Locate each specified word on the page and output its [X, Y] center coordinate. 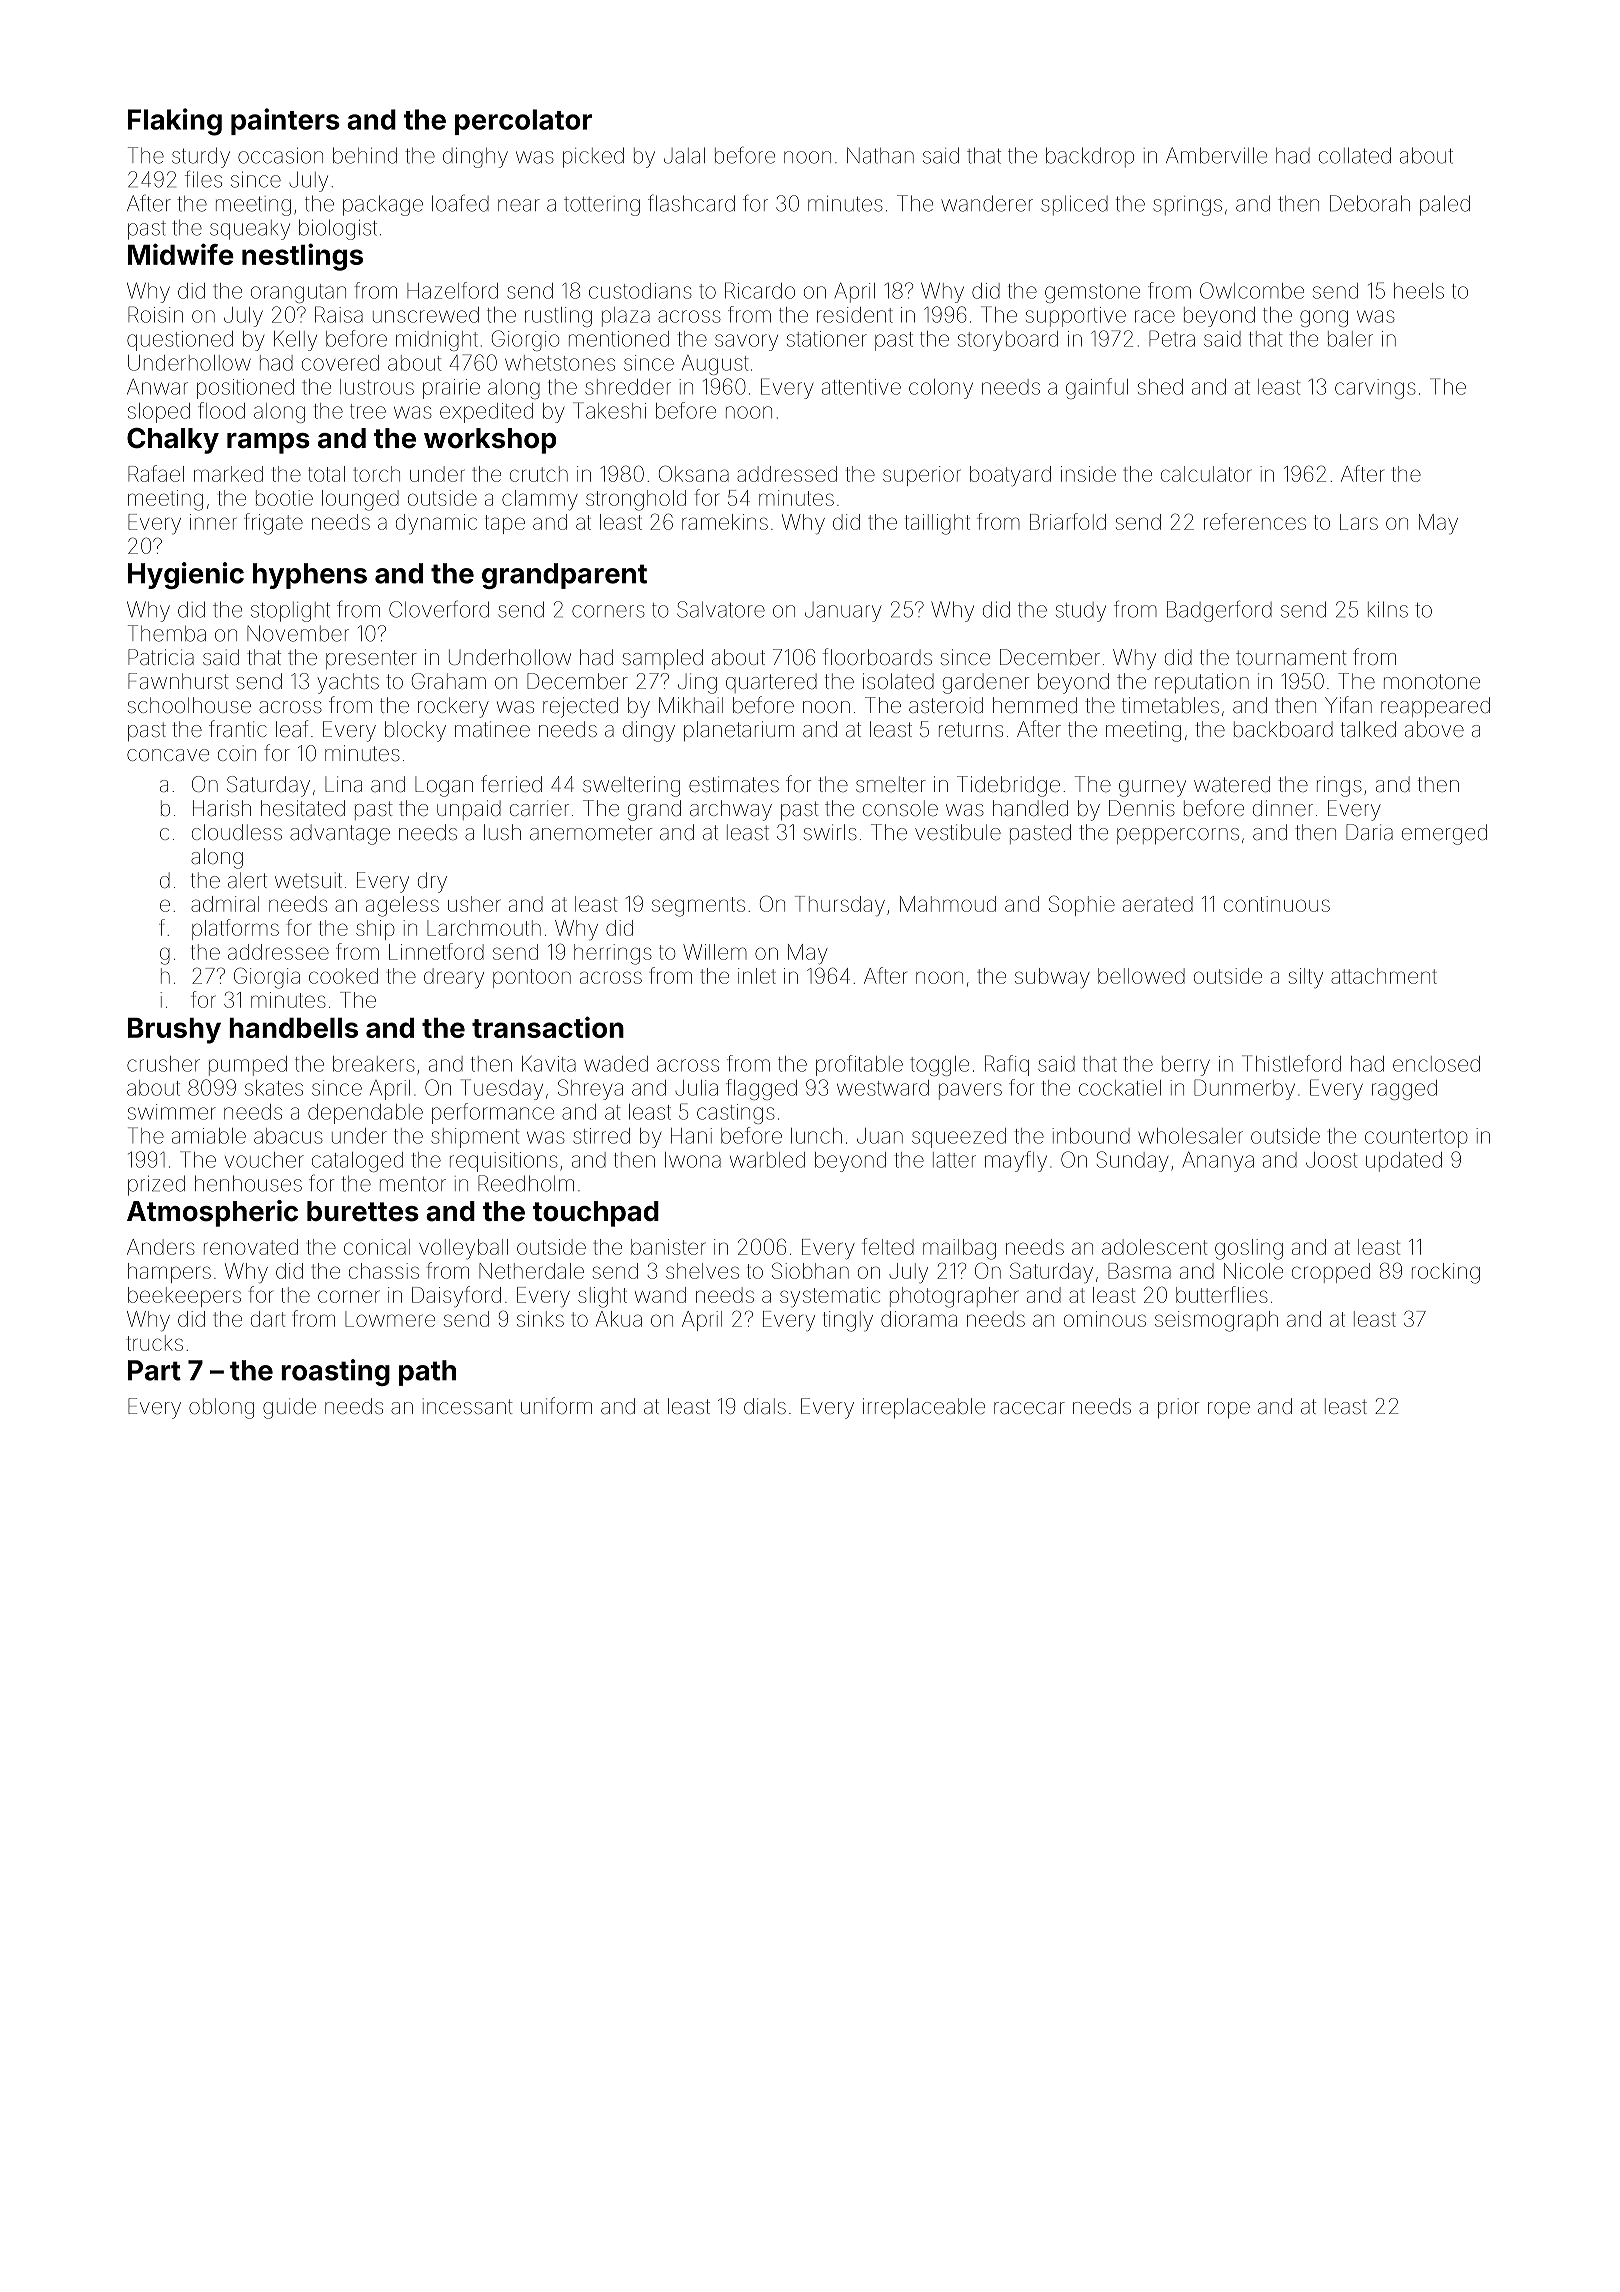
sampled [663, 659]
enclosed [1436, 1064]
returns [971, 729]
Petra [1172, 338]
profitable [859, 1065]
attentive [861, 387]
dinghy [475, 158]
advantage [340, 834]
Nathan [880, 155]
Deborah [1370, 203]
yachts [348, 683]
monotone [1432, 681]
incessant [468, 1406]
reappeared [1435, 707]
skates [274, 1088]
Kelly [295, 341]
